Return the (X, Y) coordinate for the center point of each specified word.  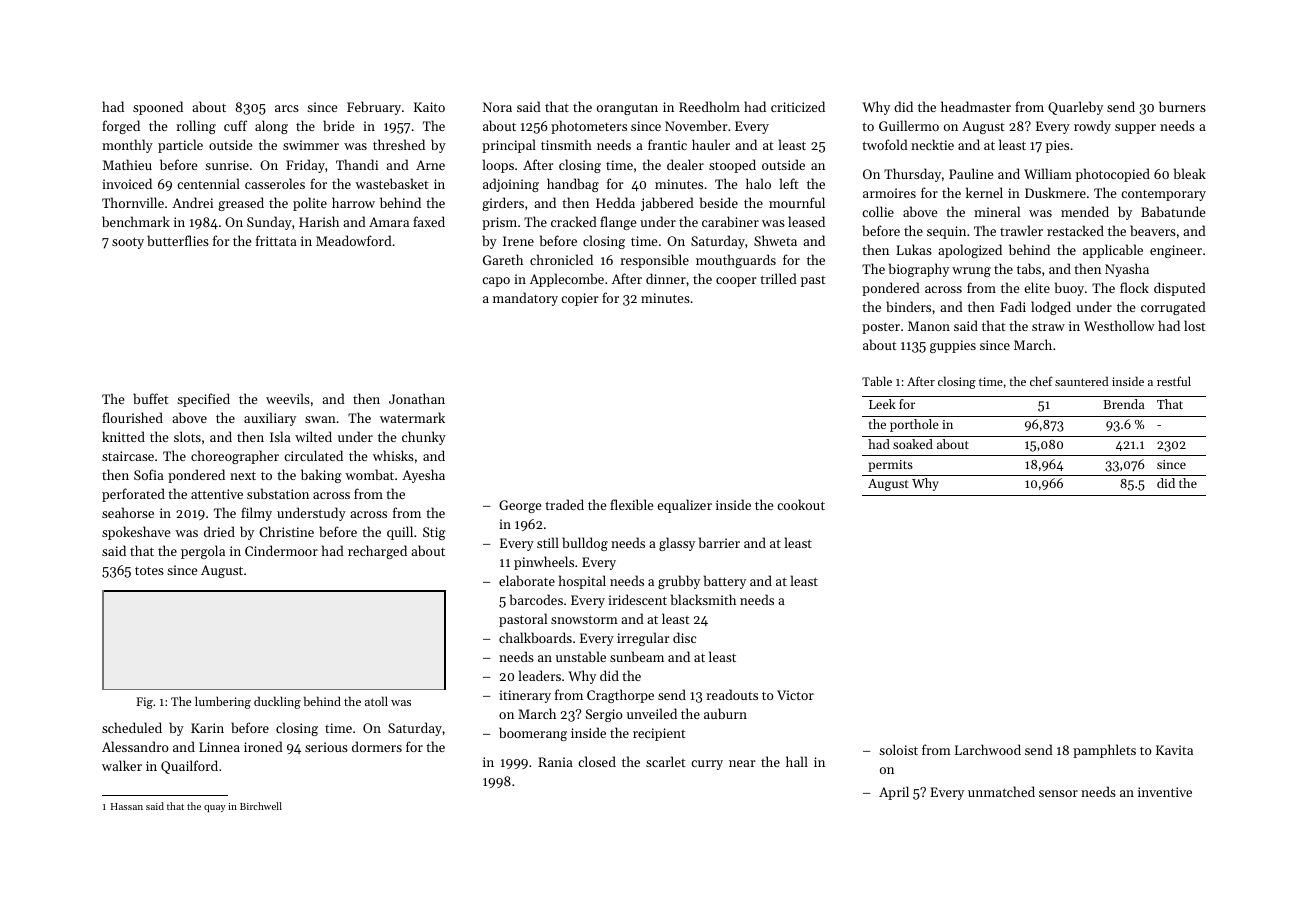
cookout (801, 504)
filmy (256, 514)
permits (890, 466)
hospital (582, 582)
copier (579, 299)
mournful (797, 202)
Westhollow (1119, 325)
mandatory (525, 299)
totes (149, 571)
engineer (1176, 251)
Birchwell (261, 806)
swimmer (311, 145)
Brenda (1124, 404)
